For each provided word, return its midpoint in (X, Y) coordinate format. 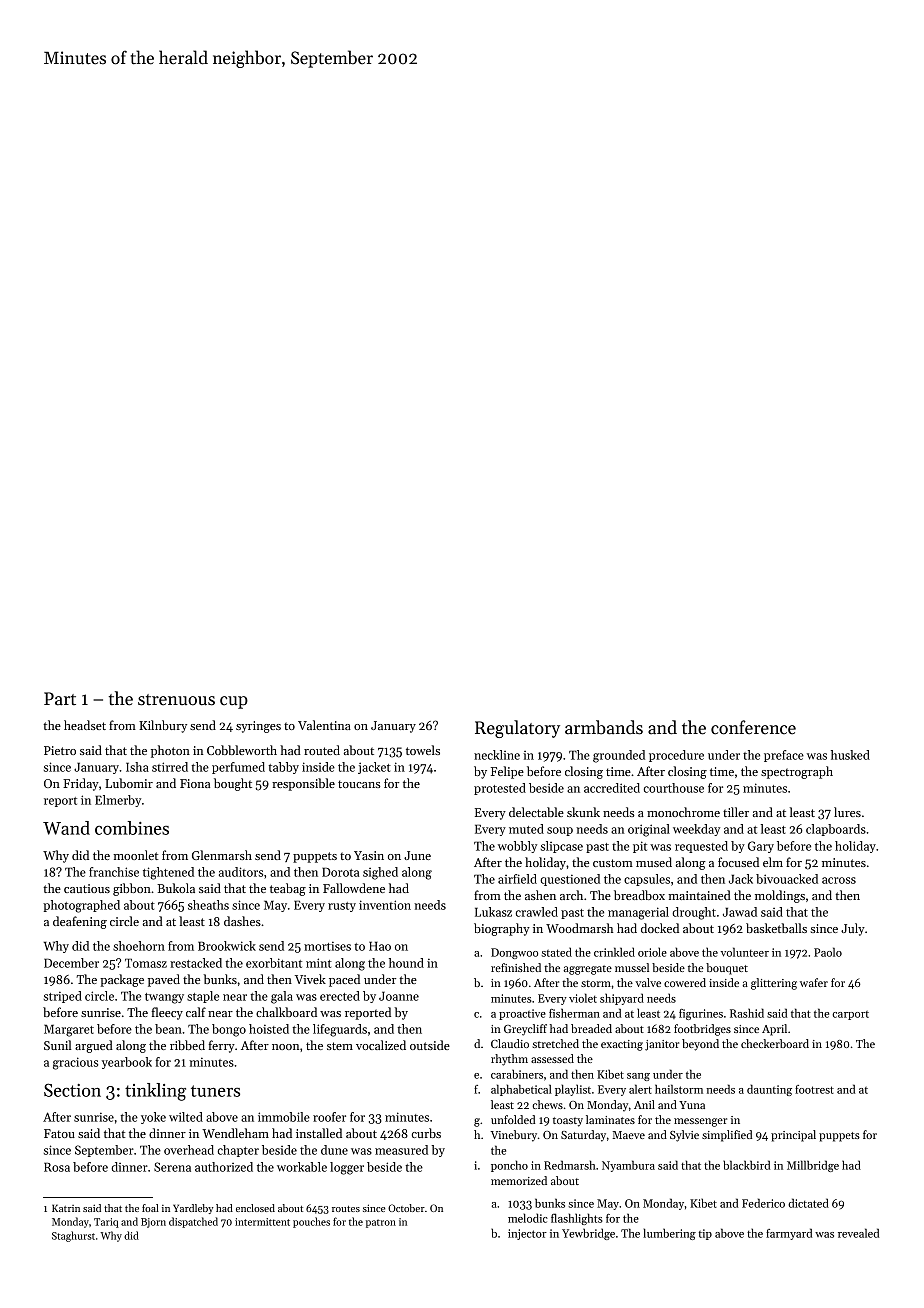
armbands (604, 727)
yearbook (127, 1063)
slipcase (562, 847)
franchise (114, 872)
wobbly (517, 847)
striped (63, 997)
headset (85, 725)
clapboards (836, 830)
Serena (172, 1167)
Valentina (324, 725)
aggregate (587, 970)
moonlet (136, 855)
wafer (814, 982)
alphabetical (521, 1090)
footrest (814, 1089)
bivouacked (787, 879)
